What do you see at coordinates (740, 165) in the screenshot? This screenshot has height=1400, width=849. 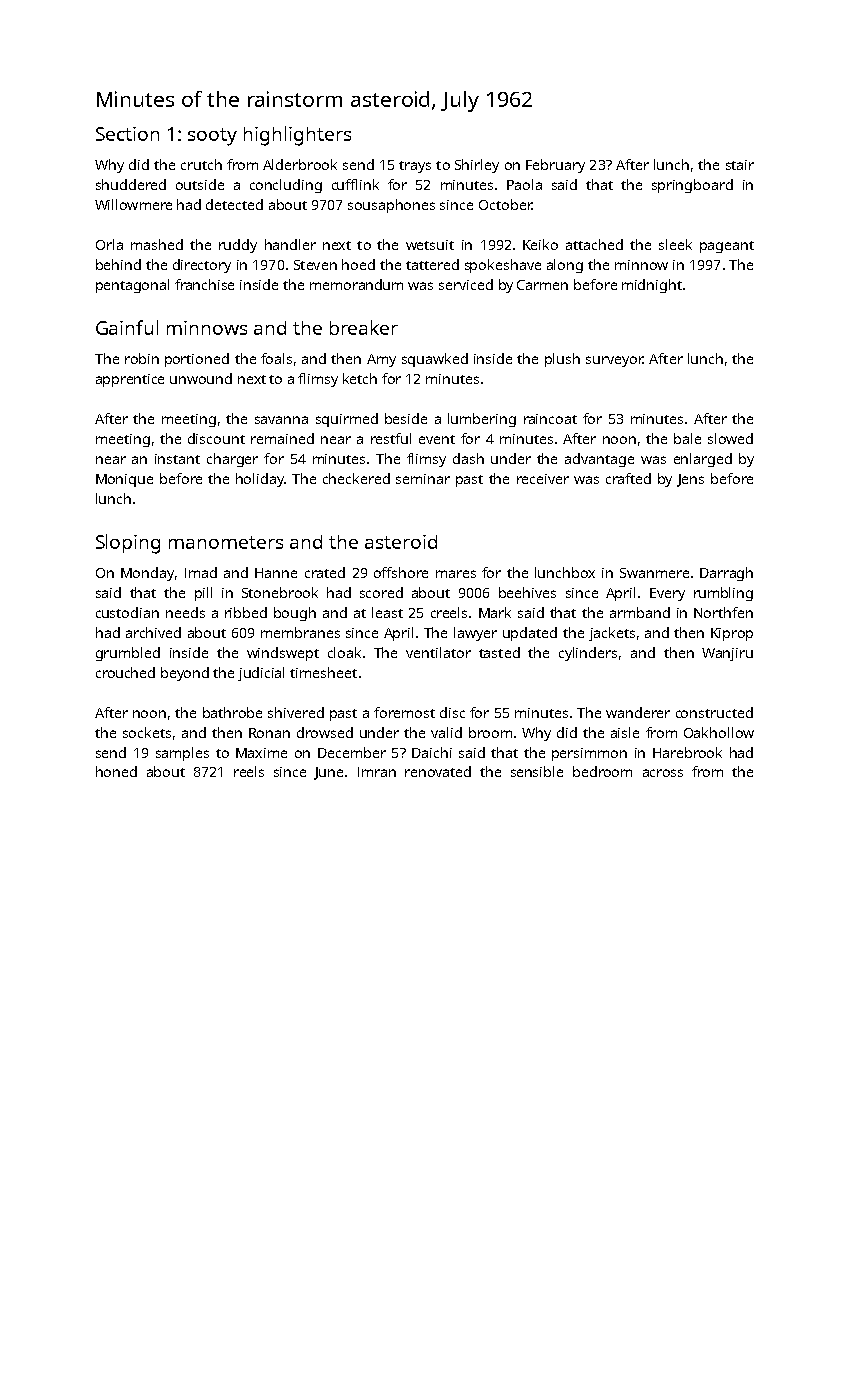 I see `stair` at bounding box center [740, 165].
